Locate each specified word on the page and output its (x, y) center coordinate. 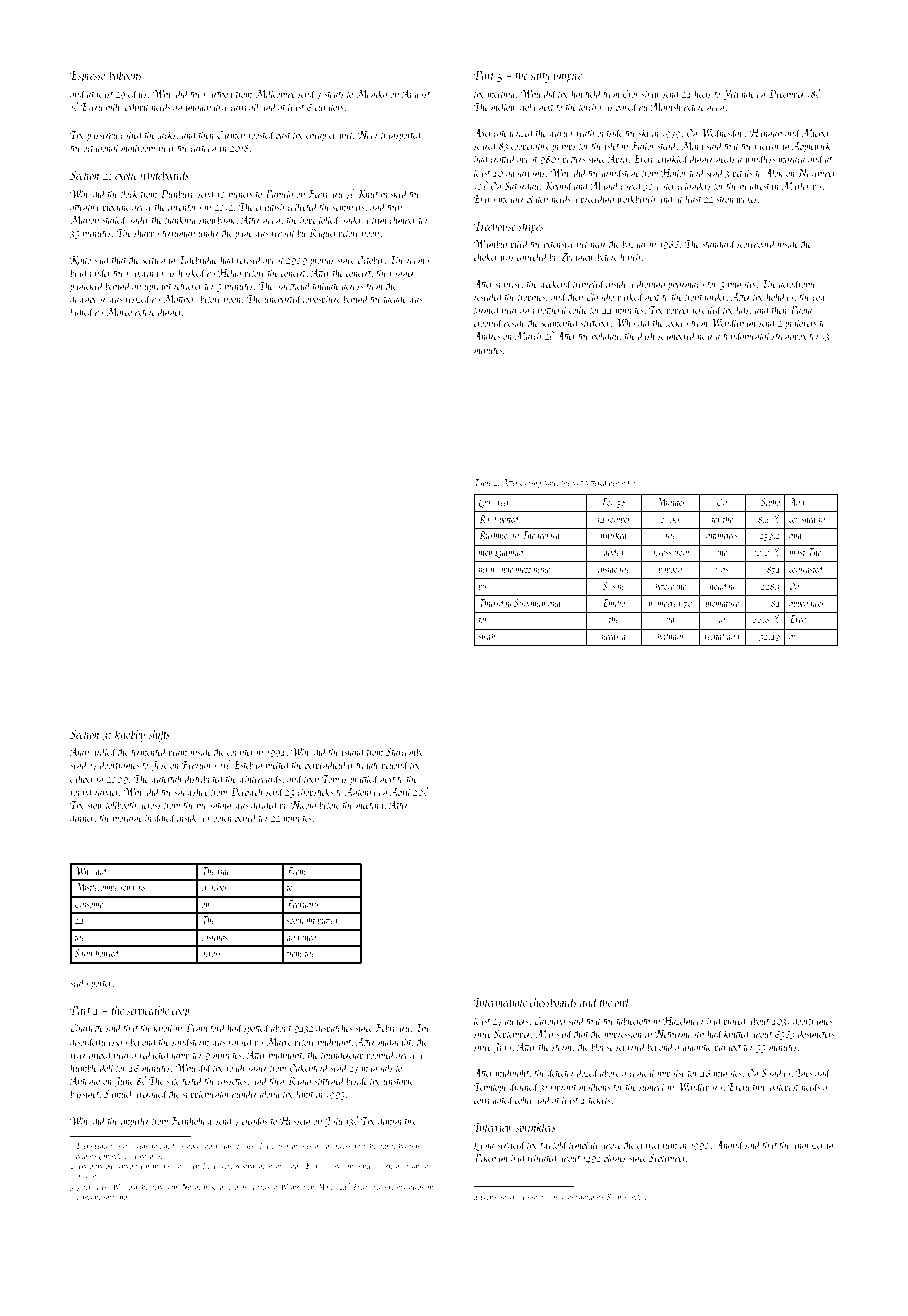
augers (516, 1023)
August (415, 95)
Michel (816, 132)
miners (241, 194)
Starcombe (405, 751)
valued (241, 1041)
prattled (364, 779)
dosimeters (816, 1033)
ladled (82, 311)
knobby (130, 735)
